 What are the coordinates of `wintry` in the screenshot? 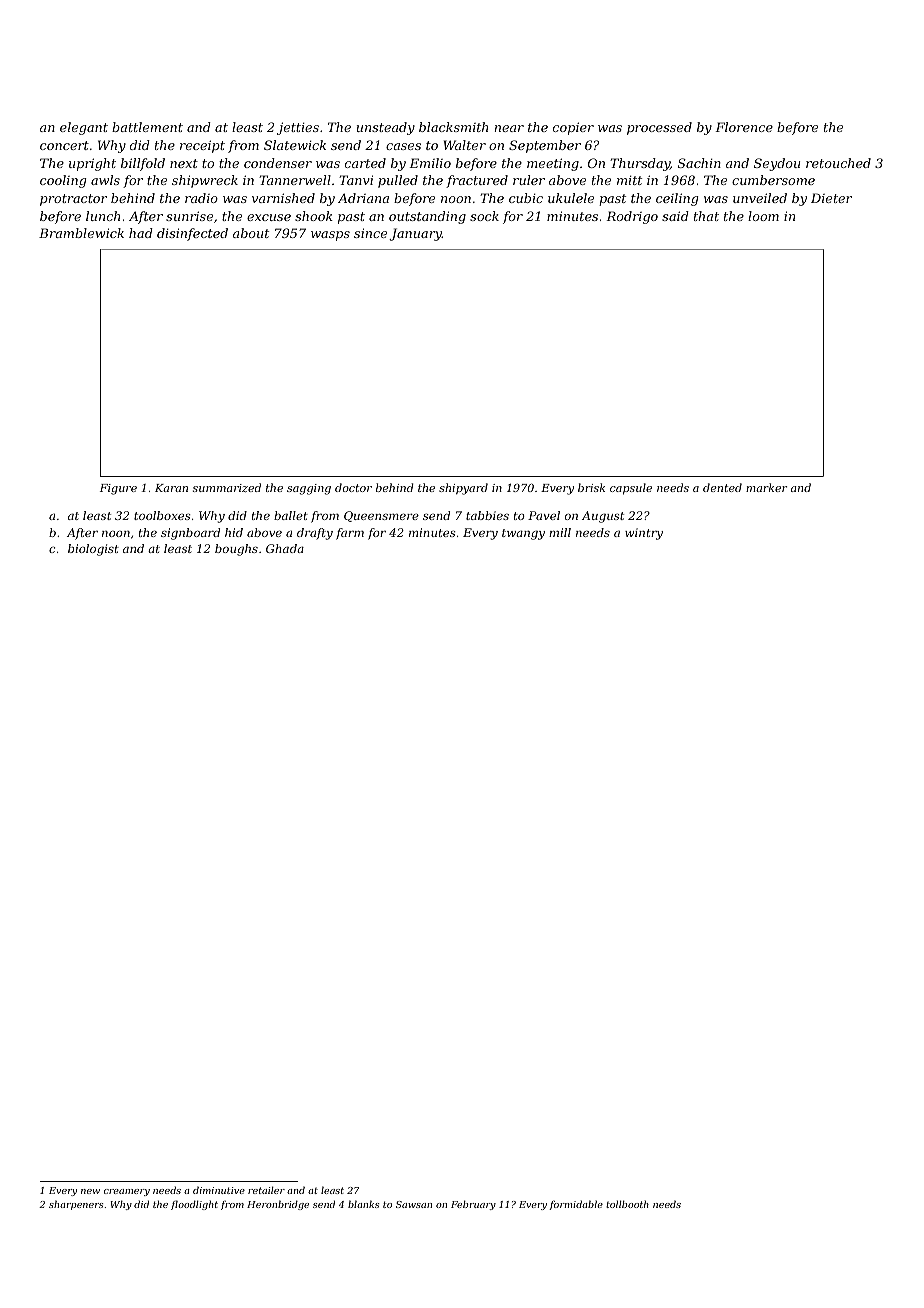 It's located at (644, 534).
